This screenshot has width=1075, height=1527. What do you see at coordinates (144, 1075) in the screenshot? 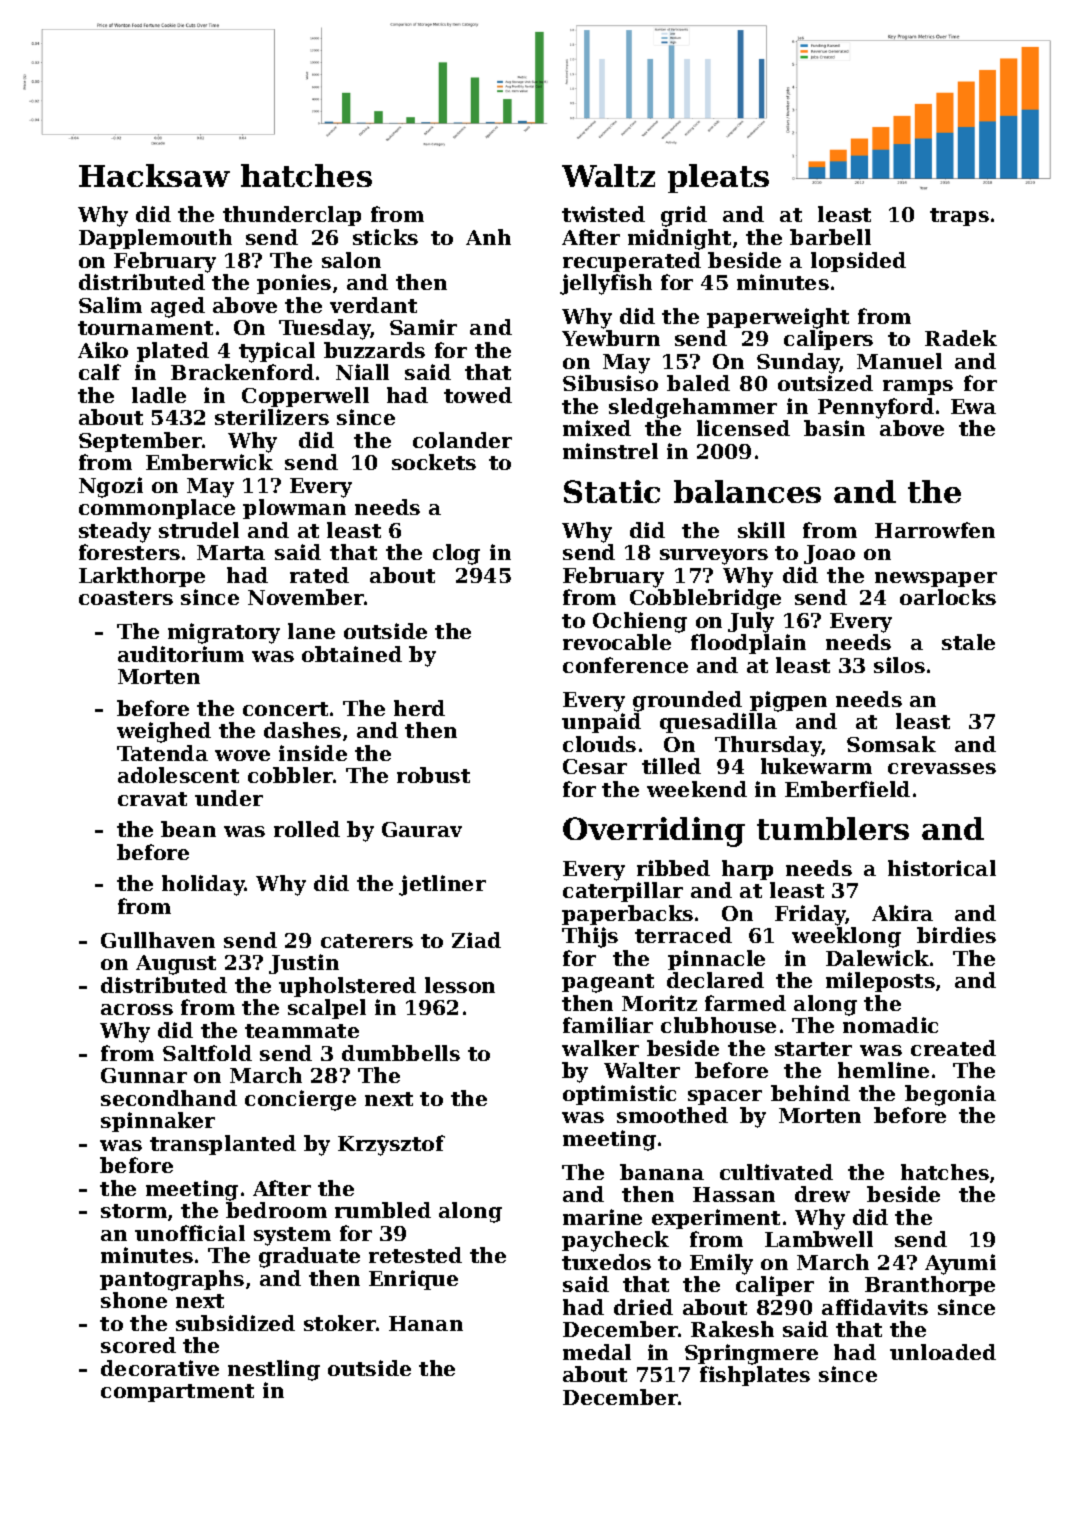
I see `Gunnar` at bounding box center [144, 1075].
